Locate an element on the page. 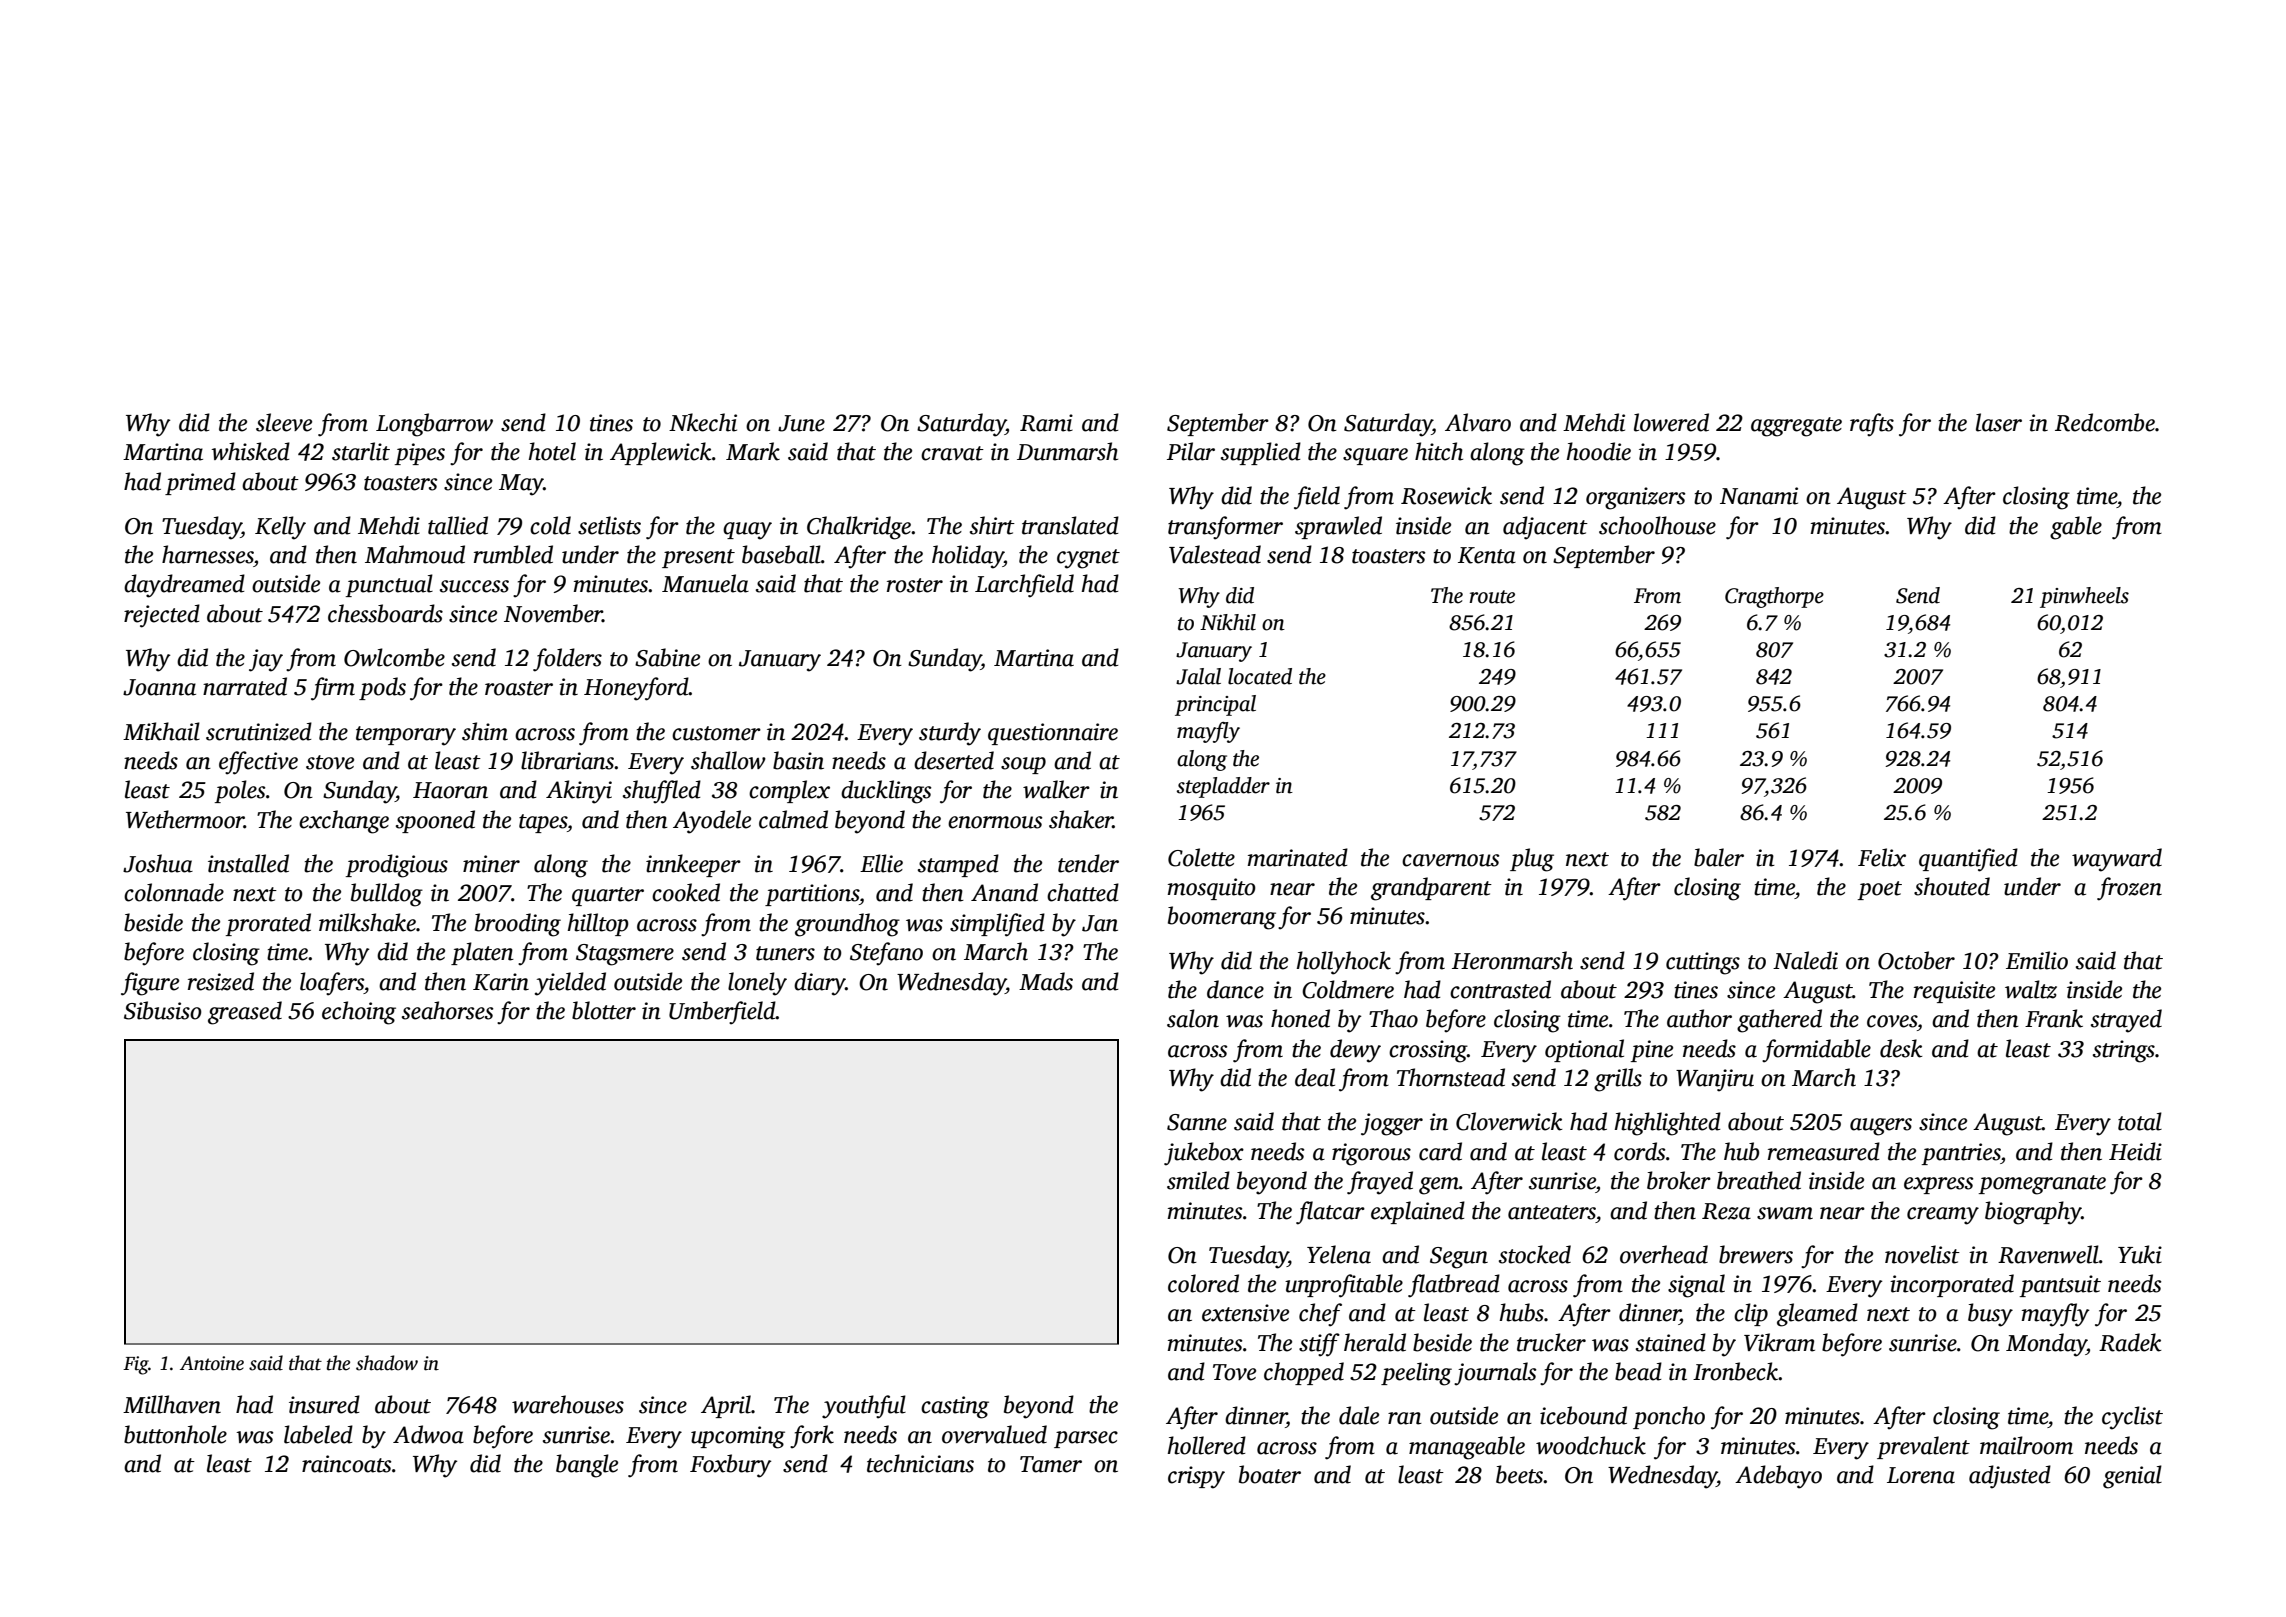  raincoats is located at coordinates (346, 1464).
